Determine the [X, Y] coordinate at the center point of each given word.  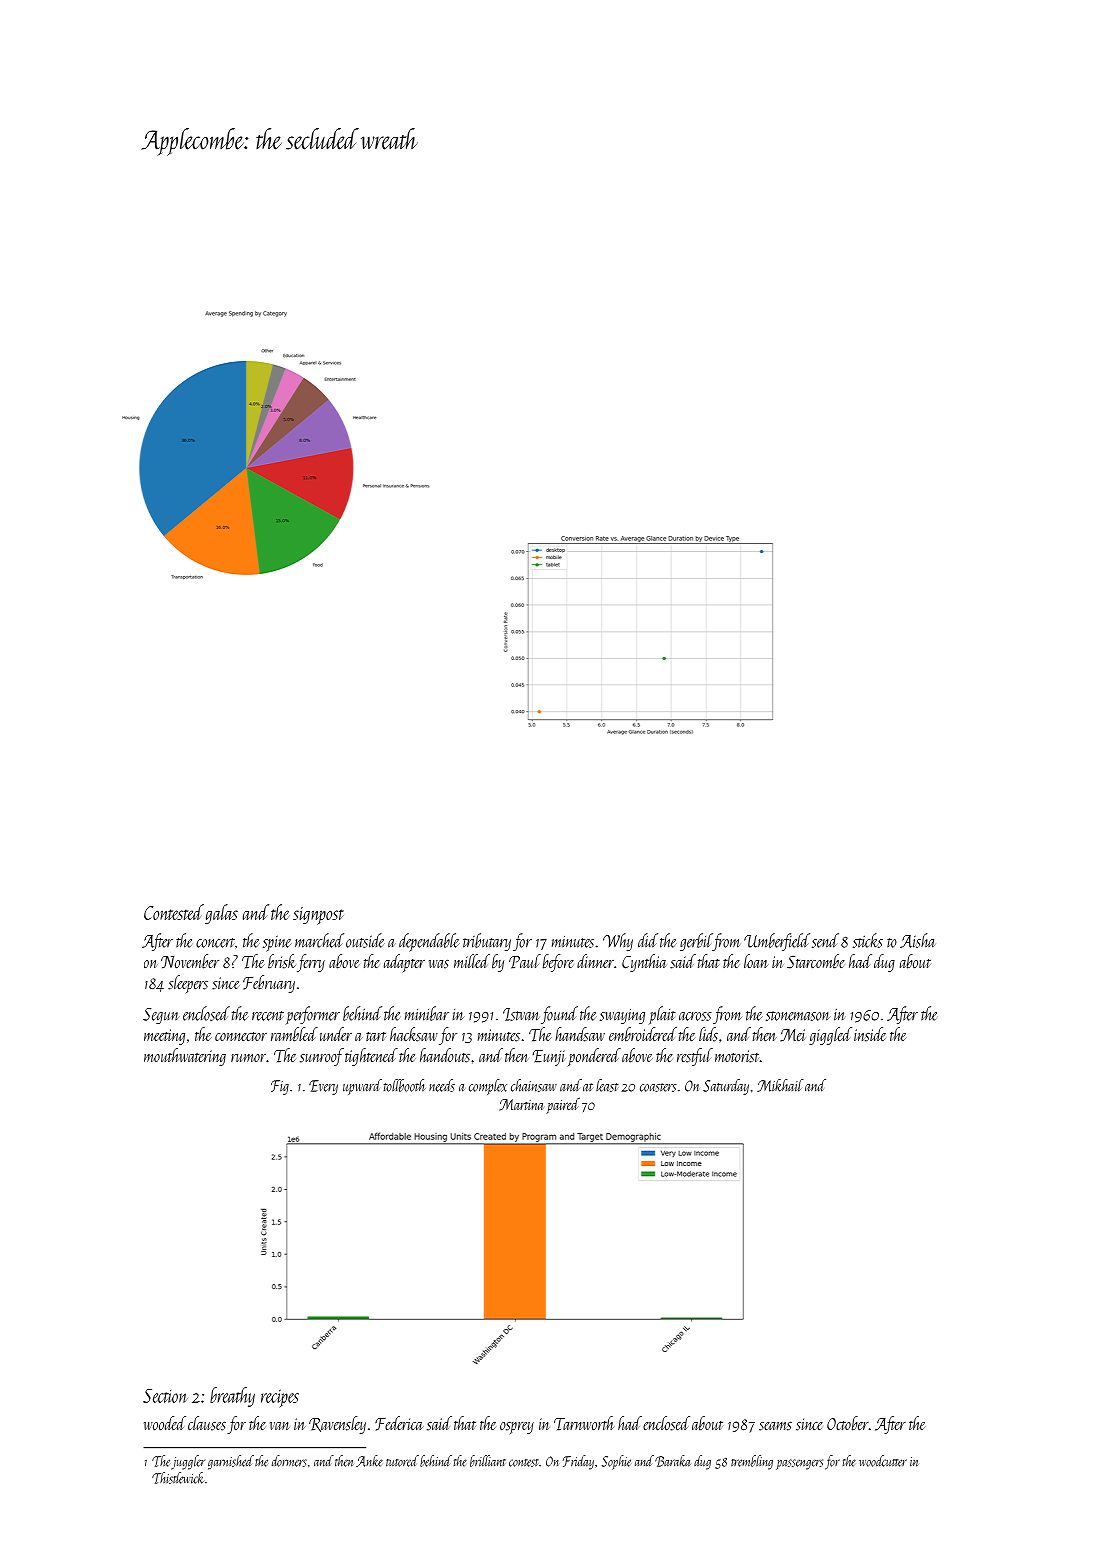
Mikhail [780, 1085]
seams [775, 1426]
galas [221, 914]
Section [165, 1396]
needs [442, 1085]
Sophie [616, 1462]
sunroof [322, 1057]
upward [362, 1087]
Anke [369, 1461]
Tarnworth [584, 1423]
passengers [799, 1464]
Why [618, 942]
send [825, 940]
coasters [658, 1087]
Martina [521, 1105]
